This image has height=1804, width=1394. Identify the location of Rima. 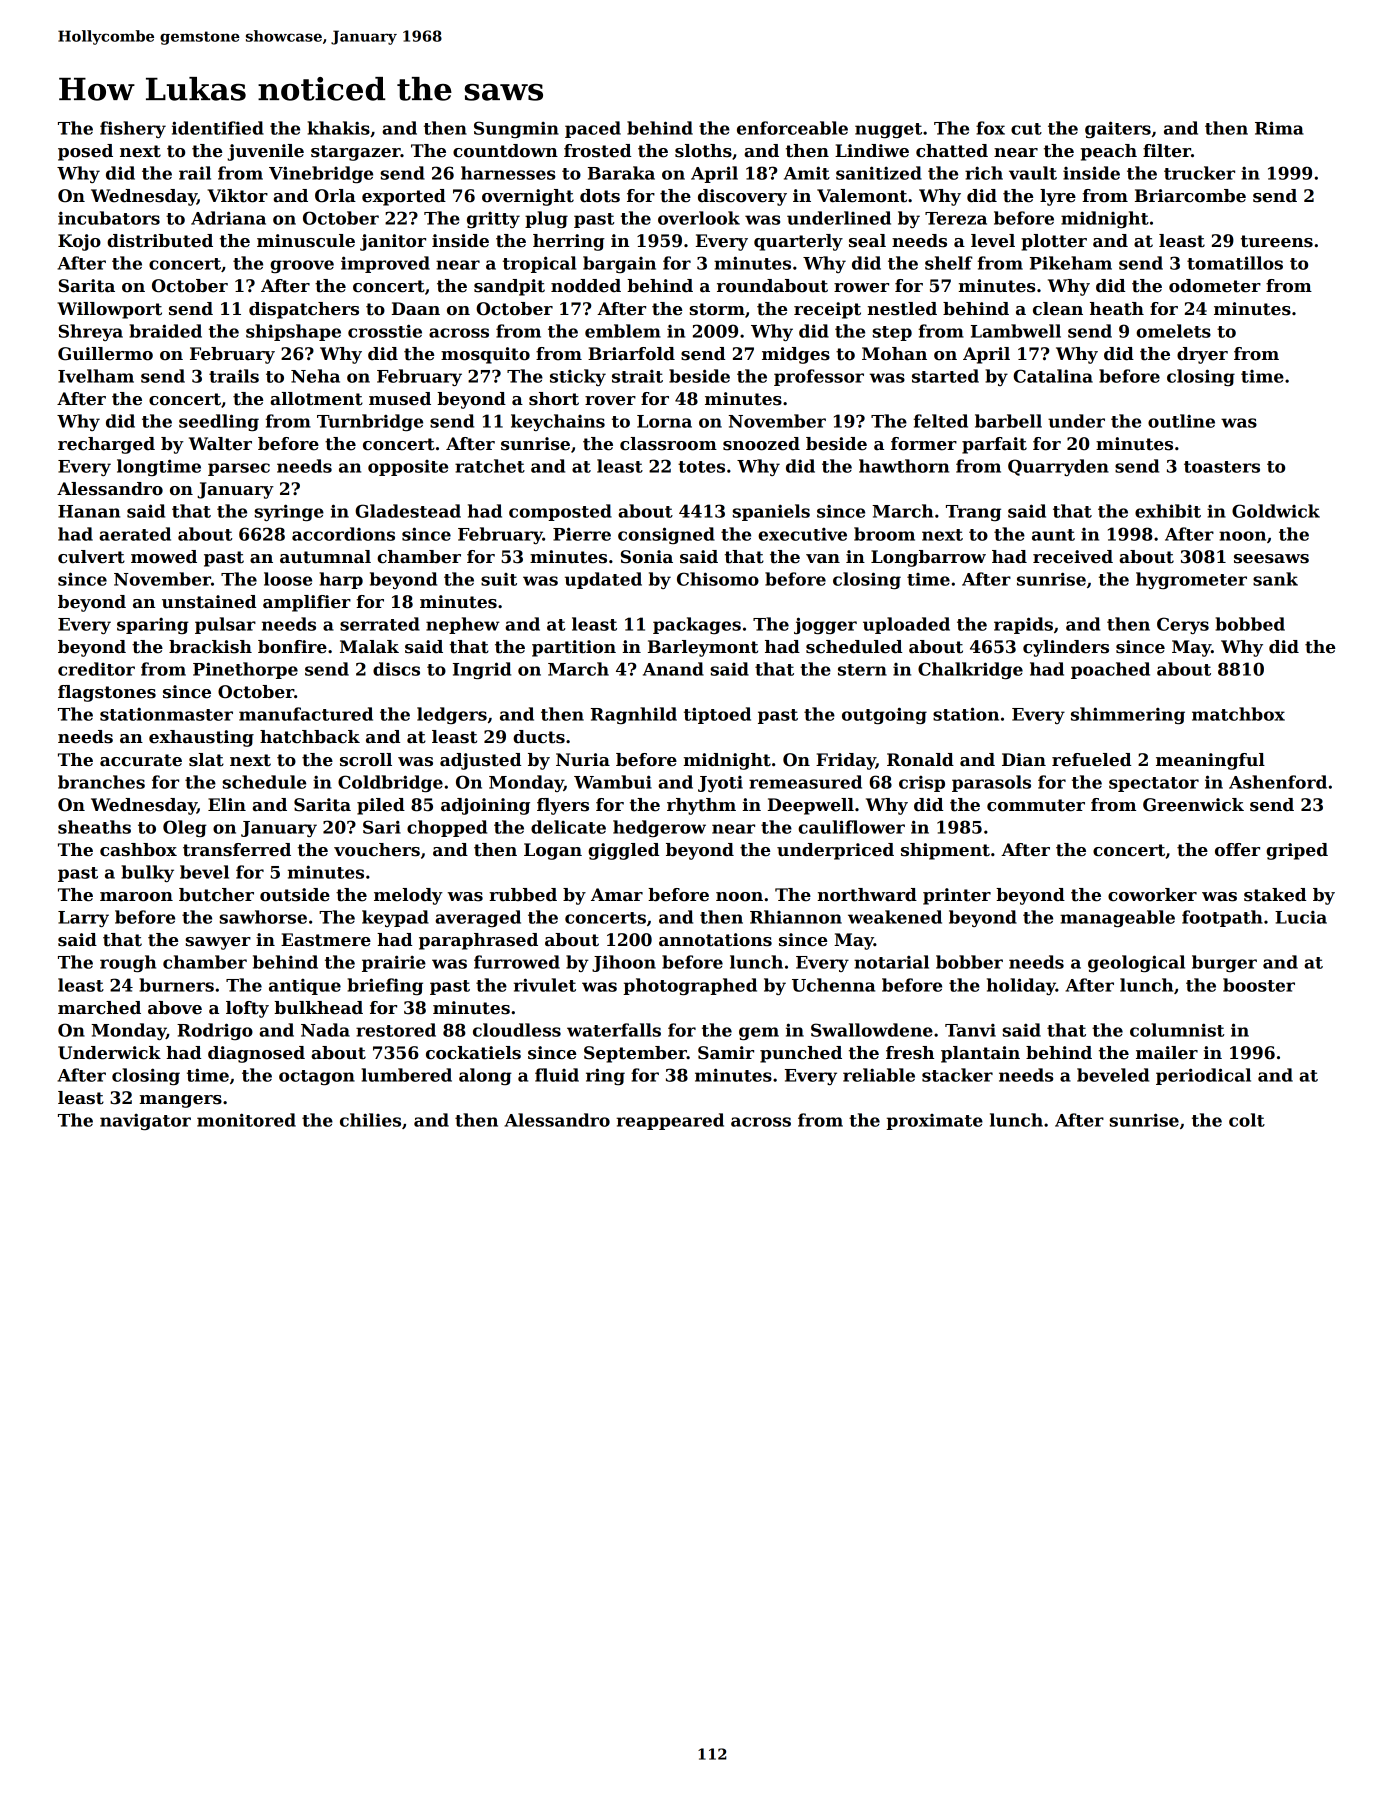
(1279, 128).
